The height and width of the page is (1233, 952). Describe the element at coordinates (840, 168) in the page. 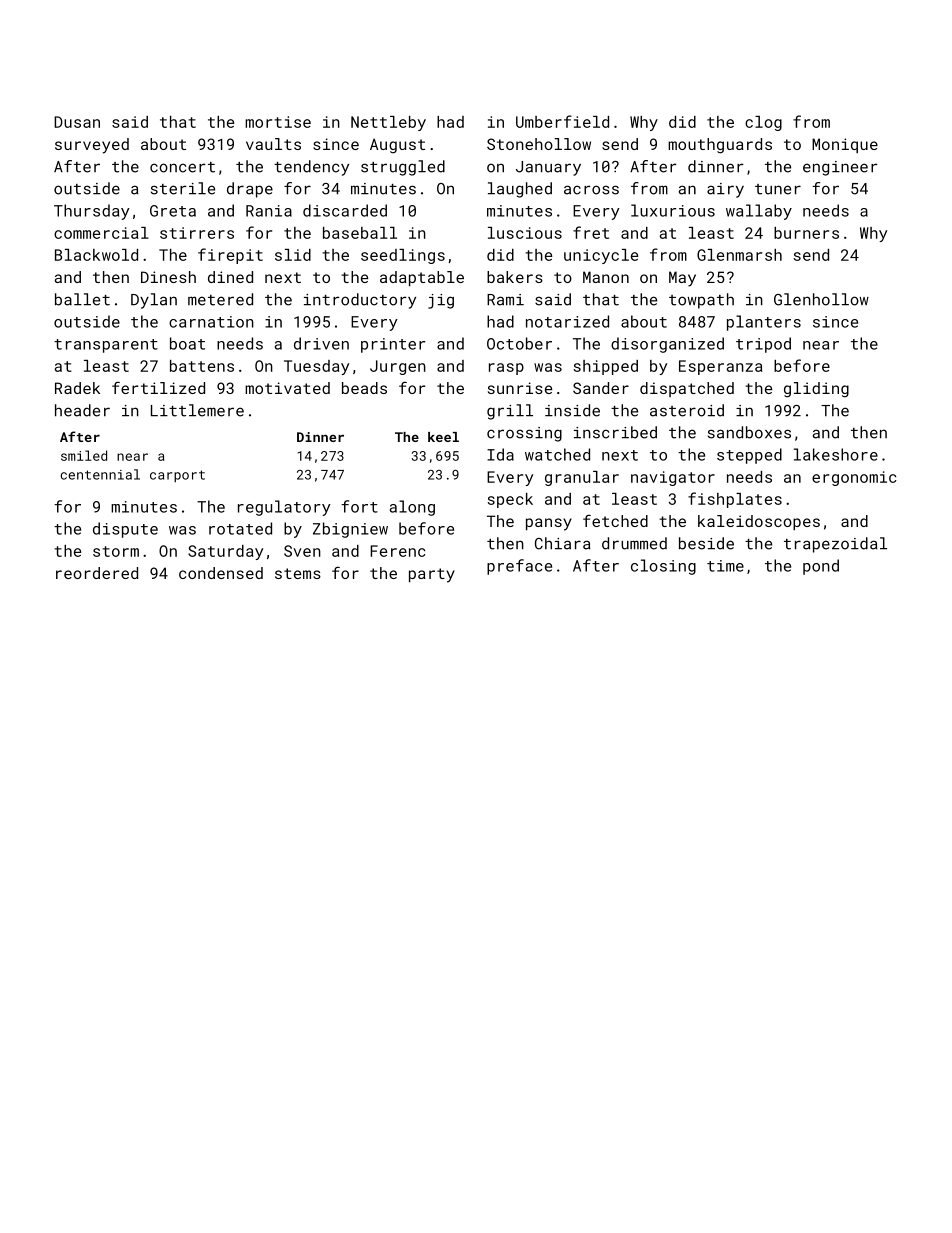

I see `engineer` at that location.
